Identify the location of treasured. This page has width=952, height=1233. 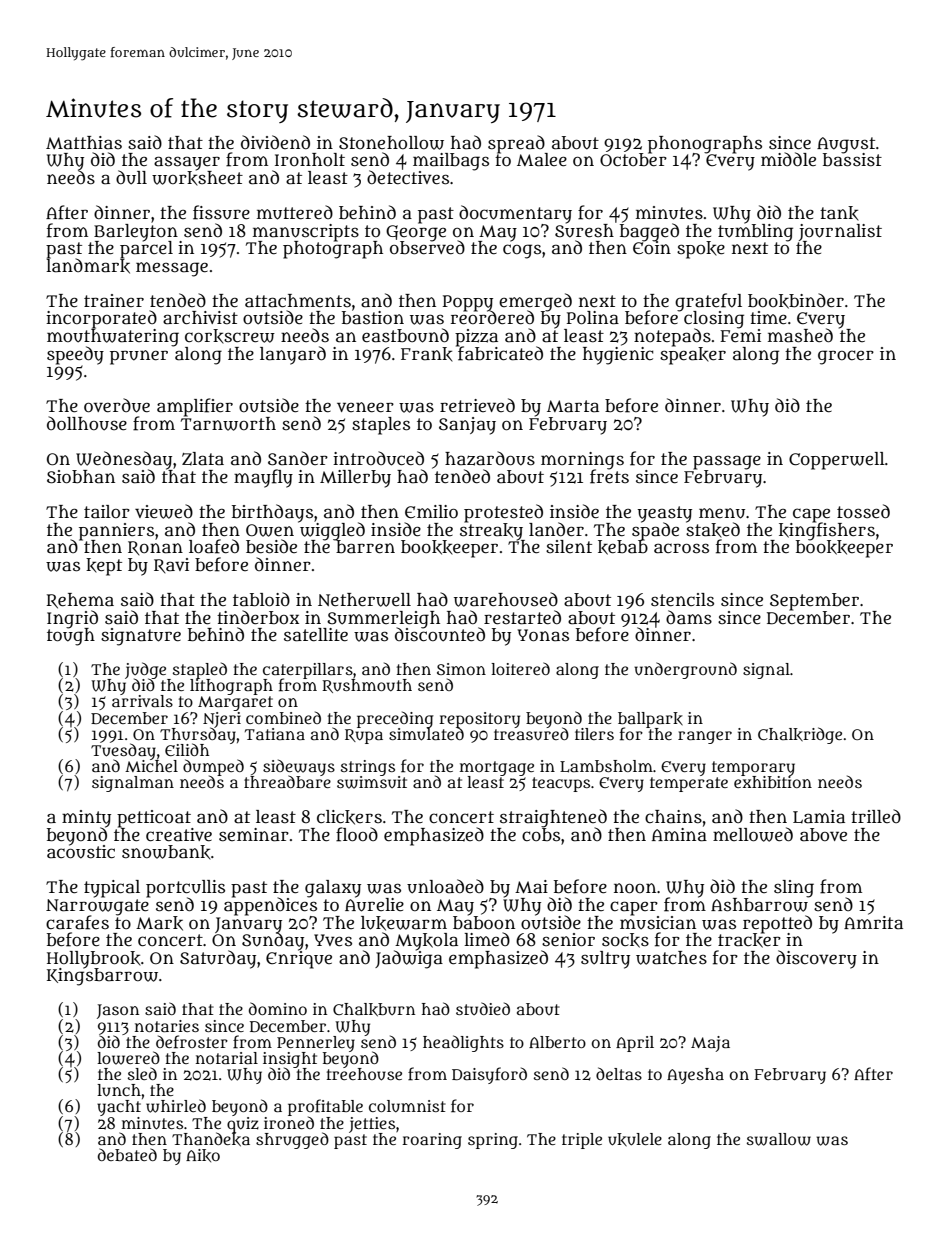
(531, 733).
